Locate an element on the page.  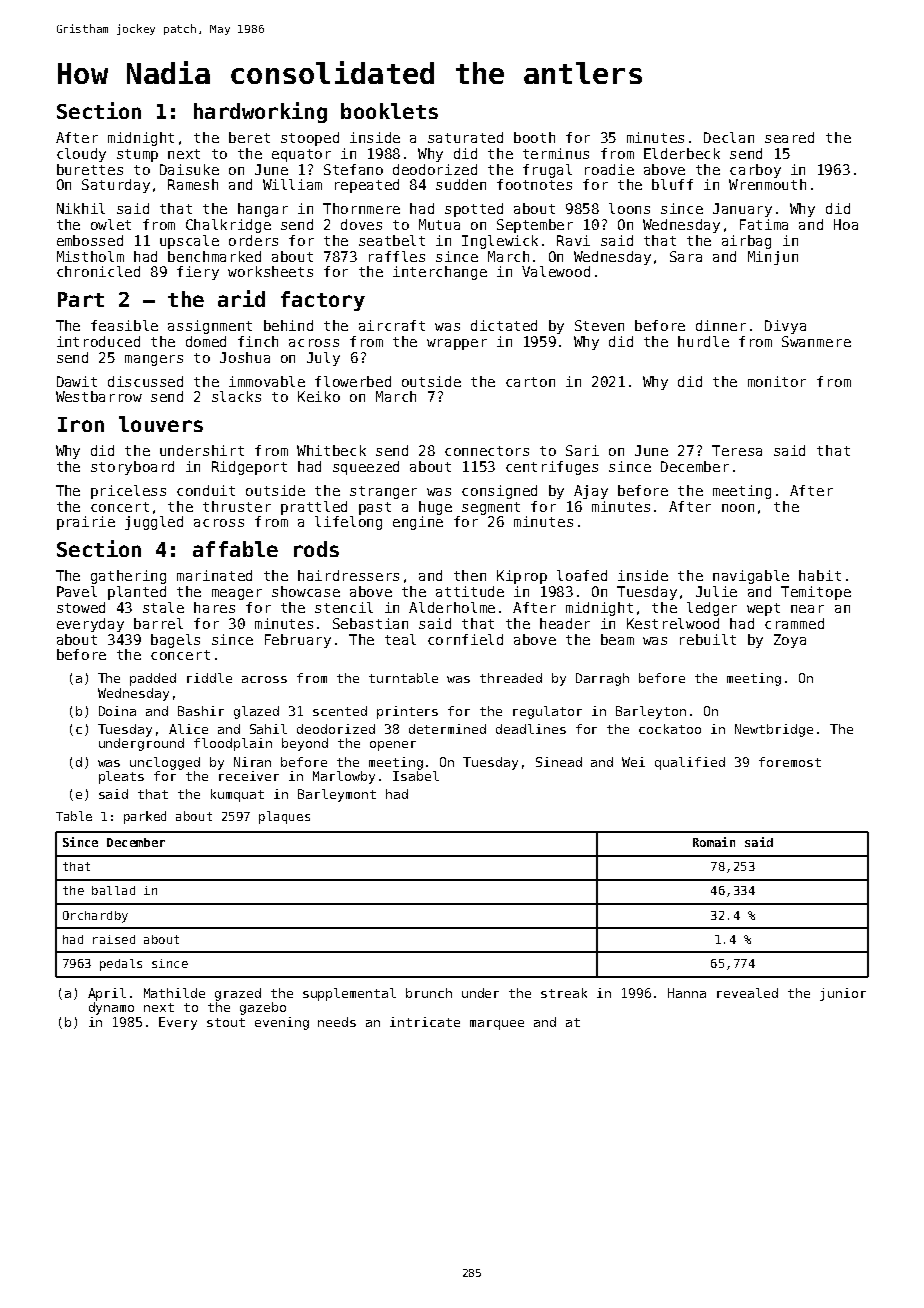
habit is located at coordinates (820, 575).
